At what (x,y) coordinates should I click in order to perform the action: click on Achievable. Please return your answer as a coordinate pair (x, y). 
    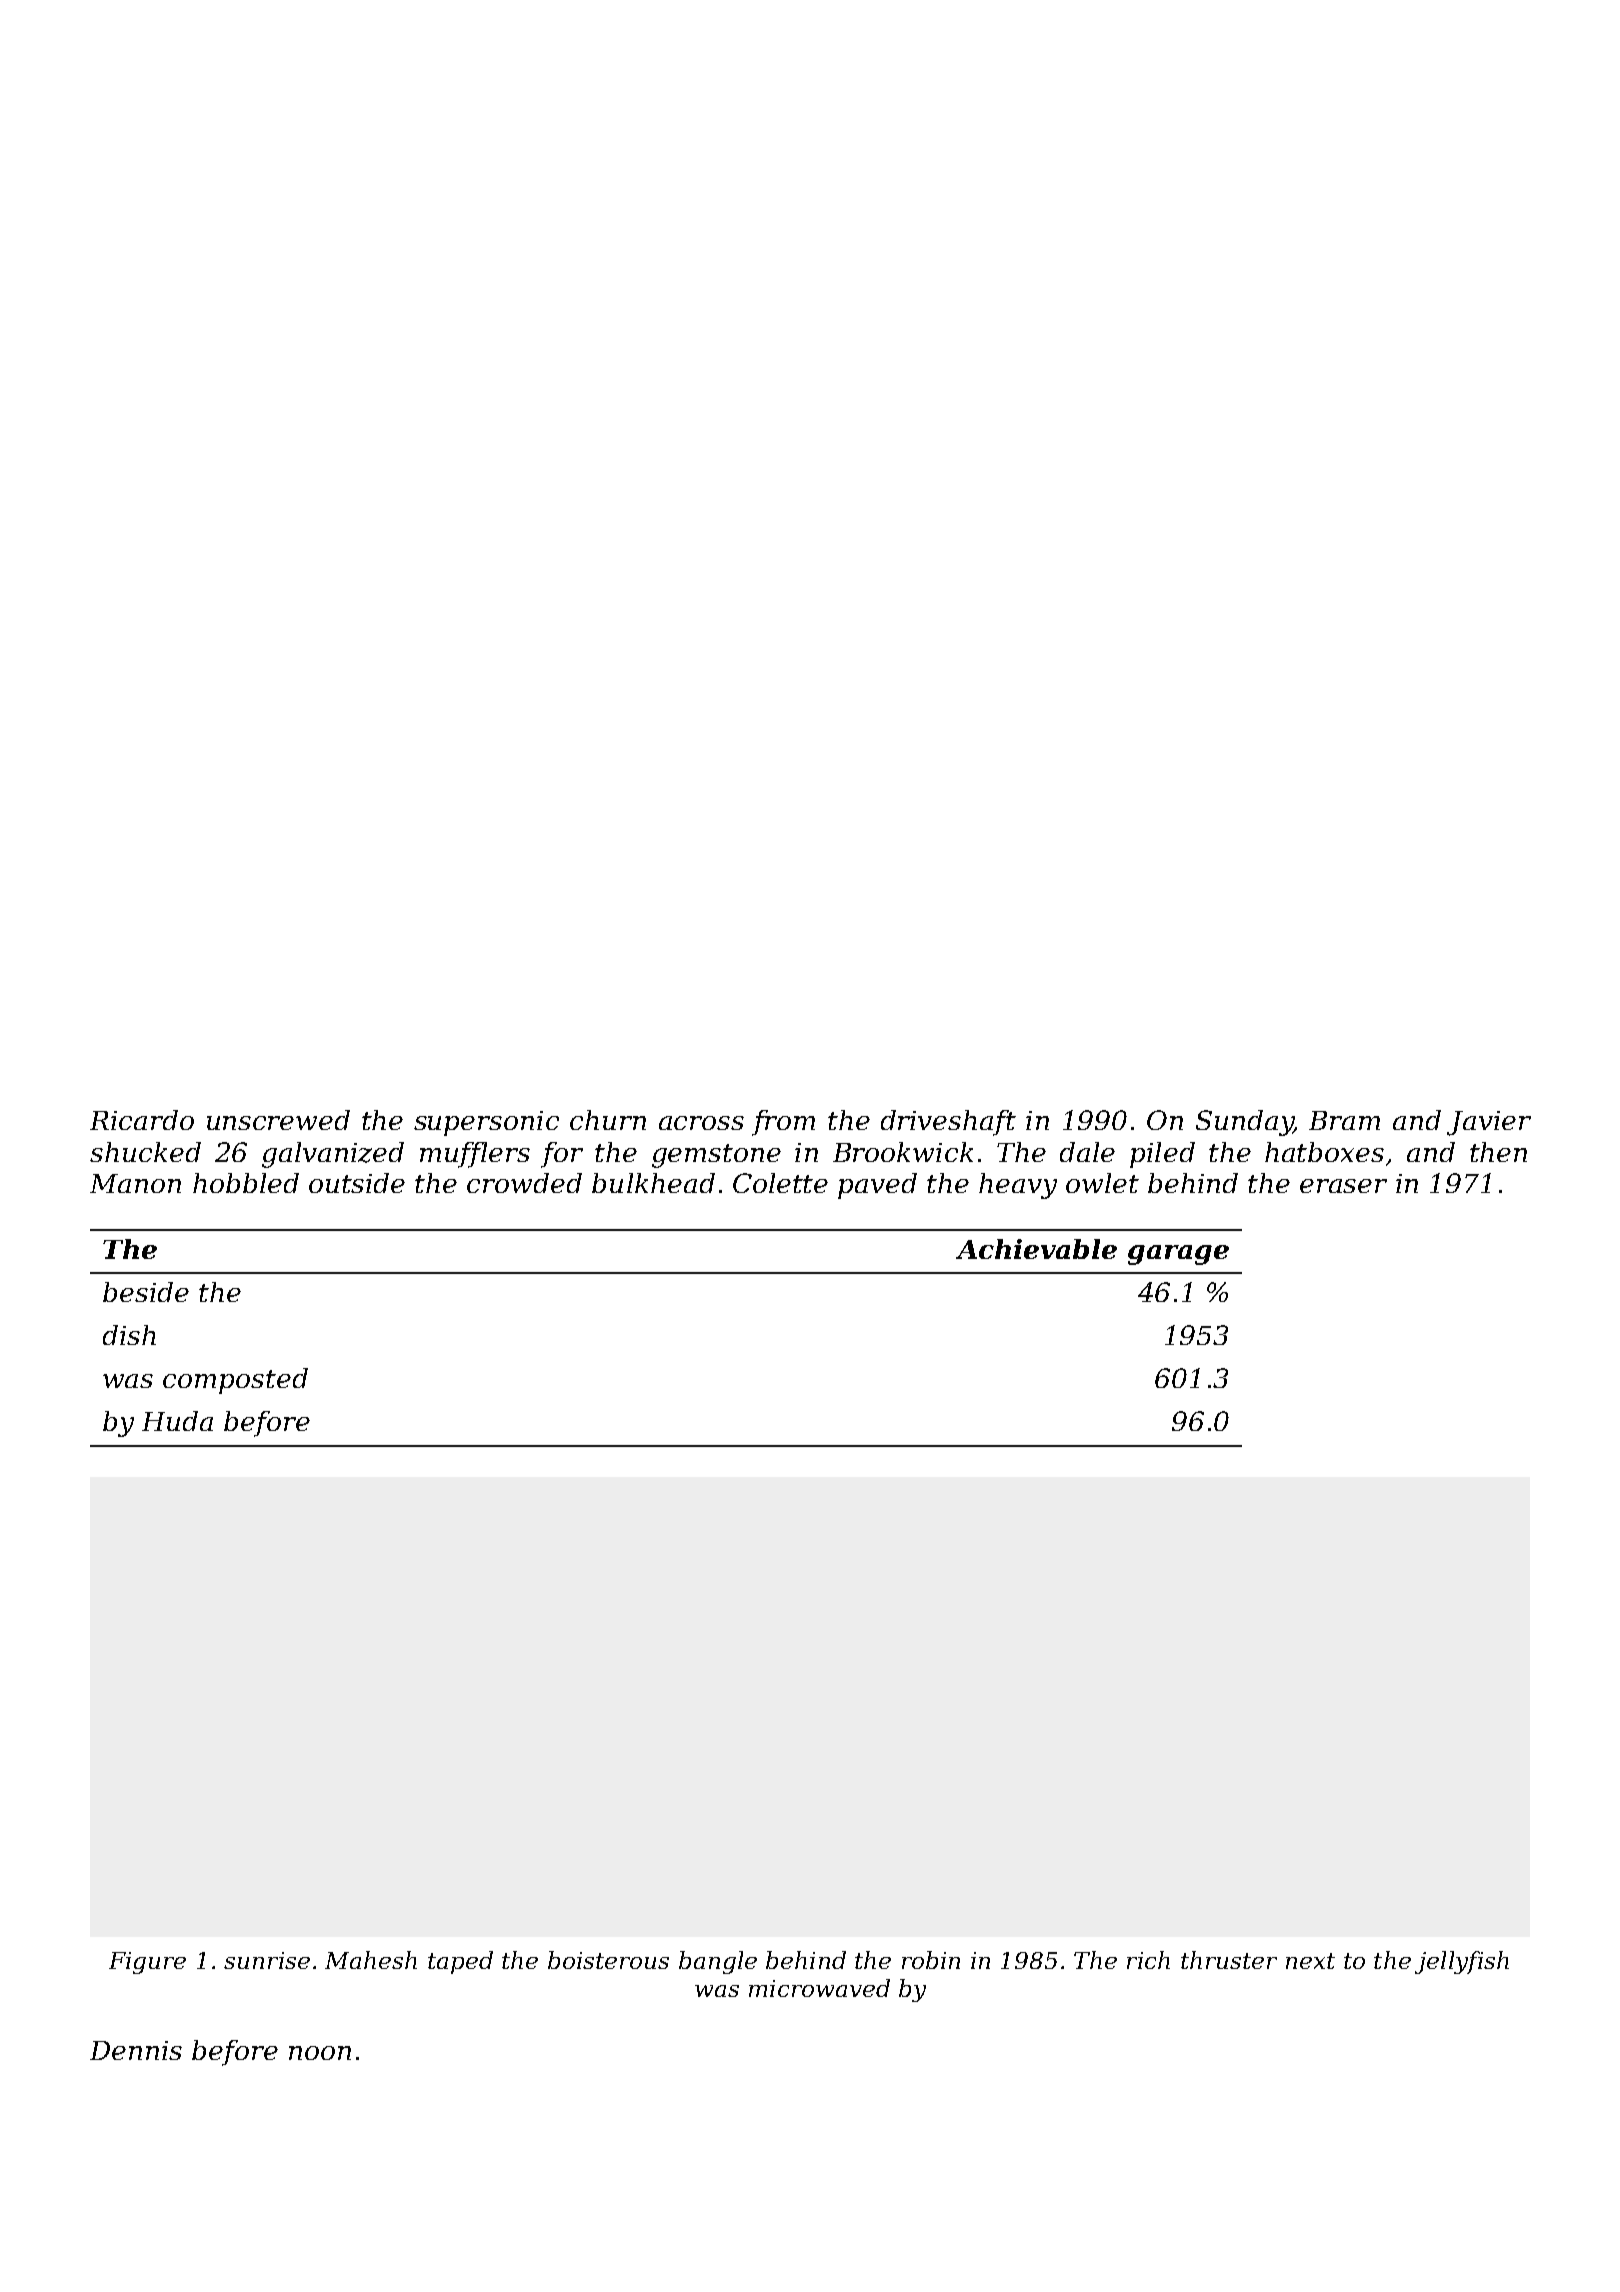
    Looking at the image, I should click on (1036, 1249).
